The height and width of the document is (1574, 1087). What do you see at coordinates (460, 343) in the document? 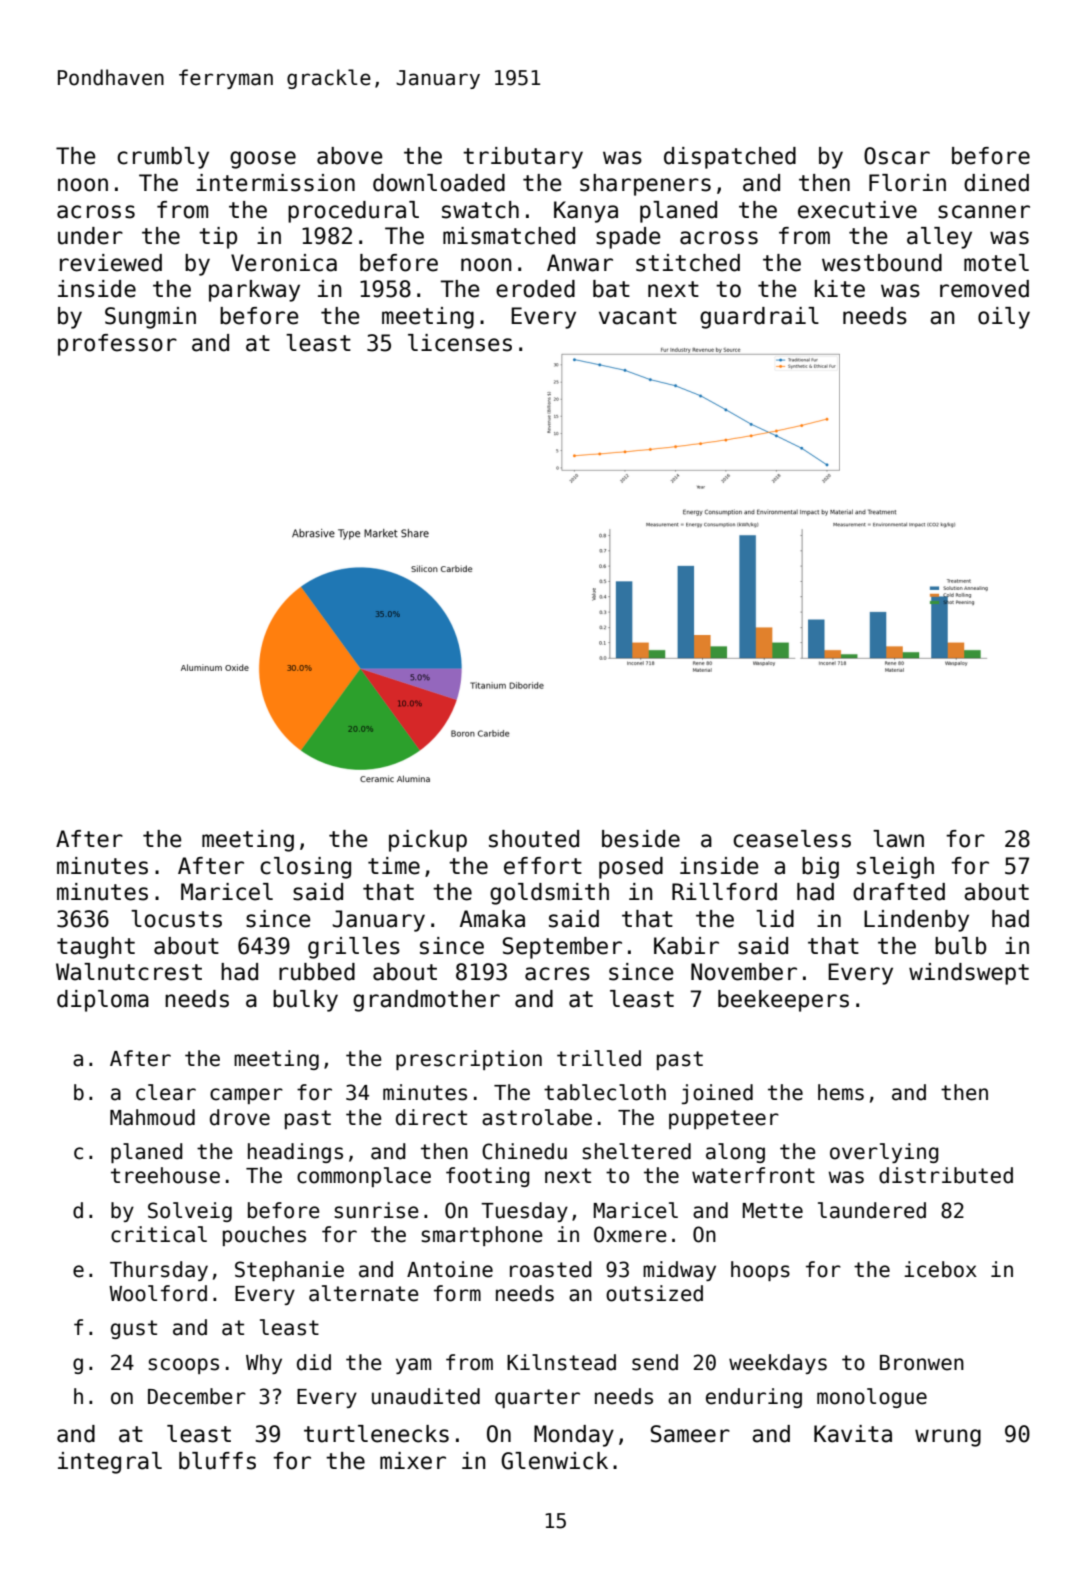
I see `licenses` at bounding box center [460, 343].
